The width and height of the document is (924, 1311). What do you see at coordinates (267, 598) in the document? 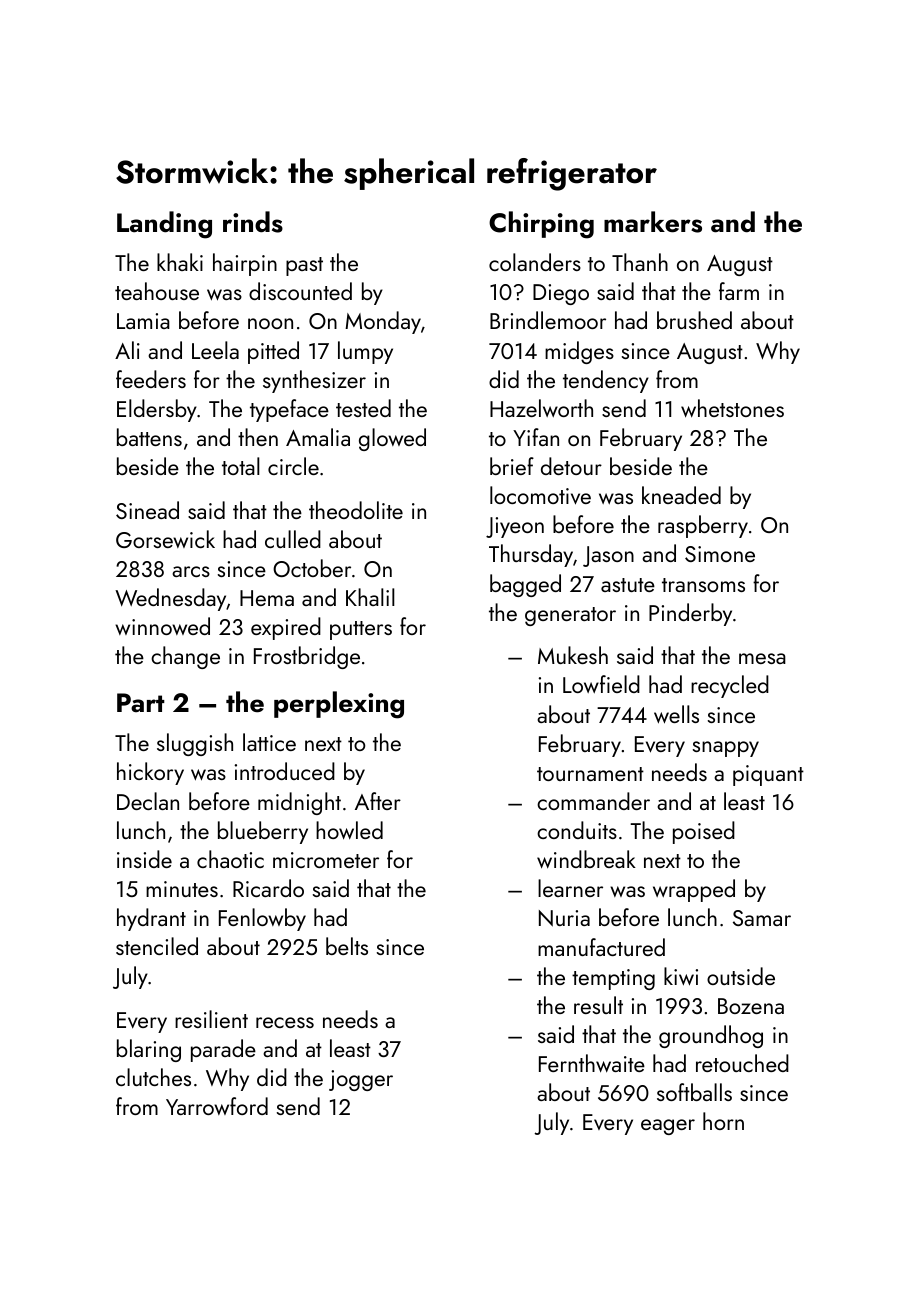
I see `Hema` at bounding box center [267, 598].
